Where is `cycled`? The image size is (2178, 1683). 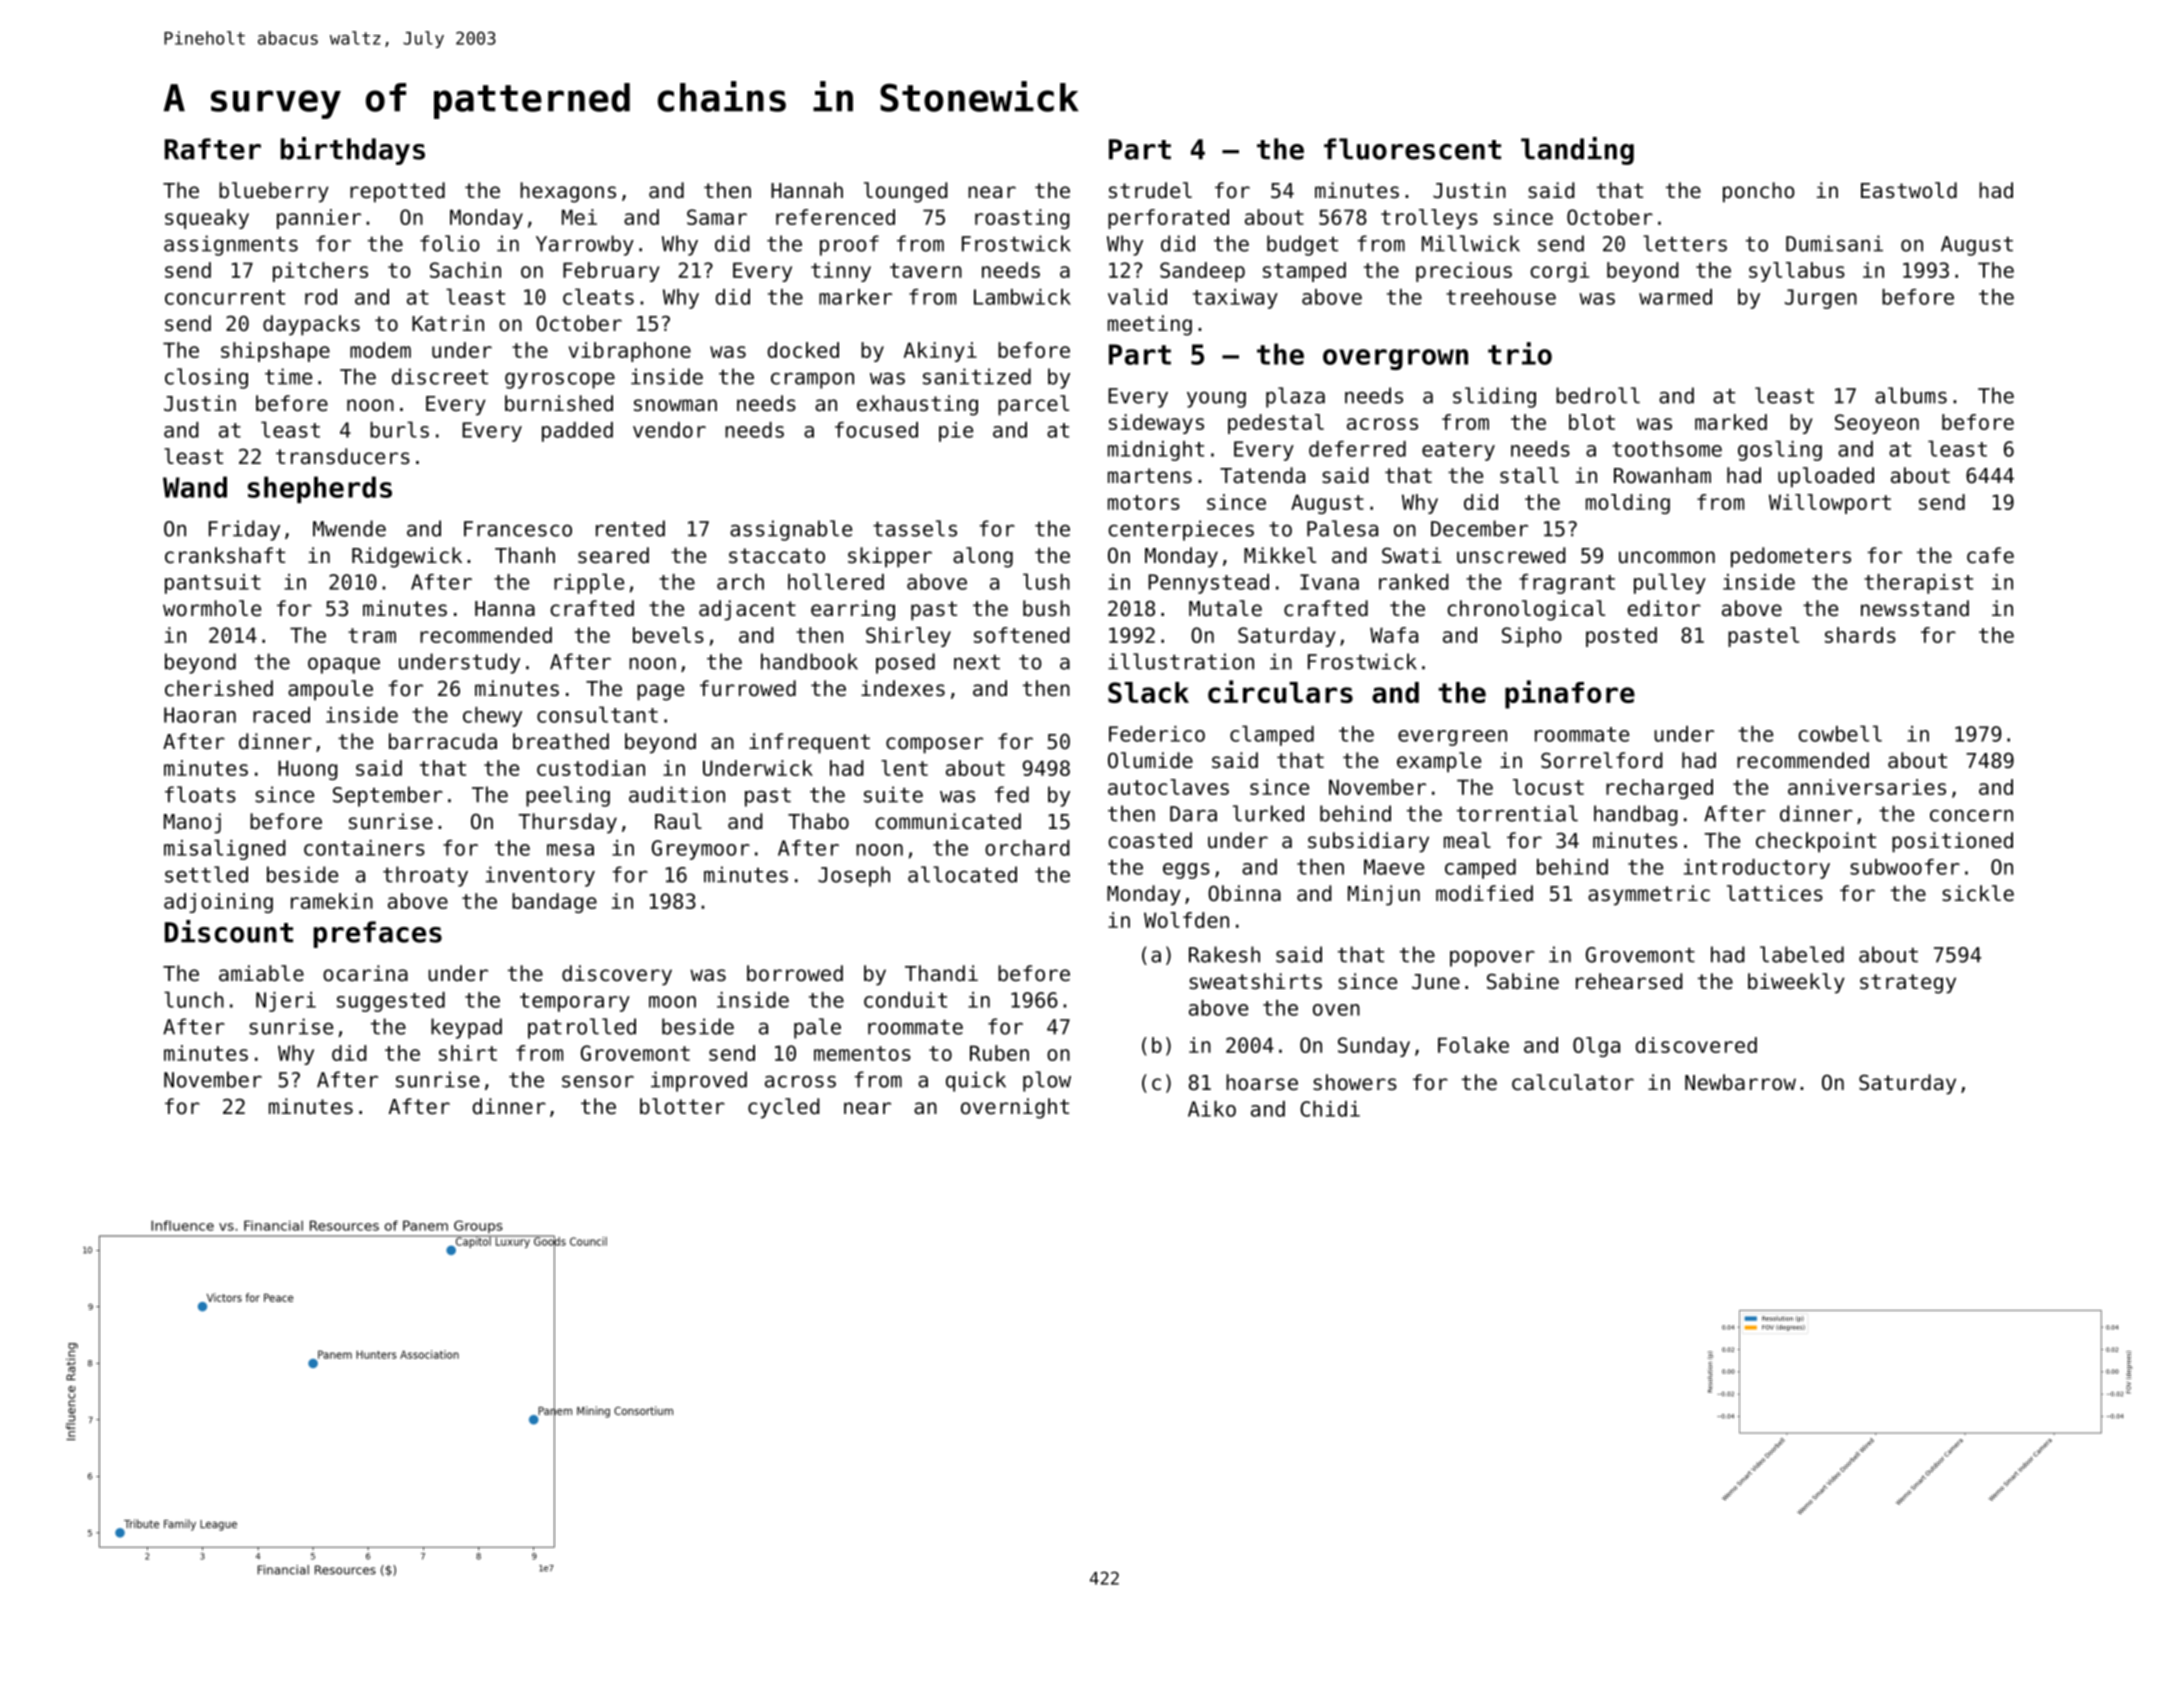
cycled is located at coordinates (784, 1108).
